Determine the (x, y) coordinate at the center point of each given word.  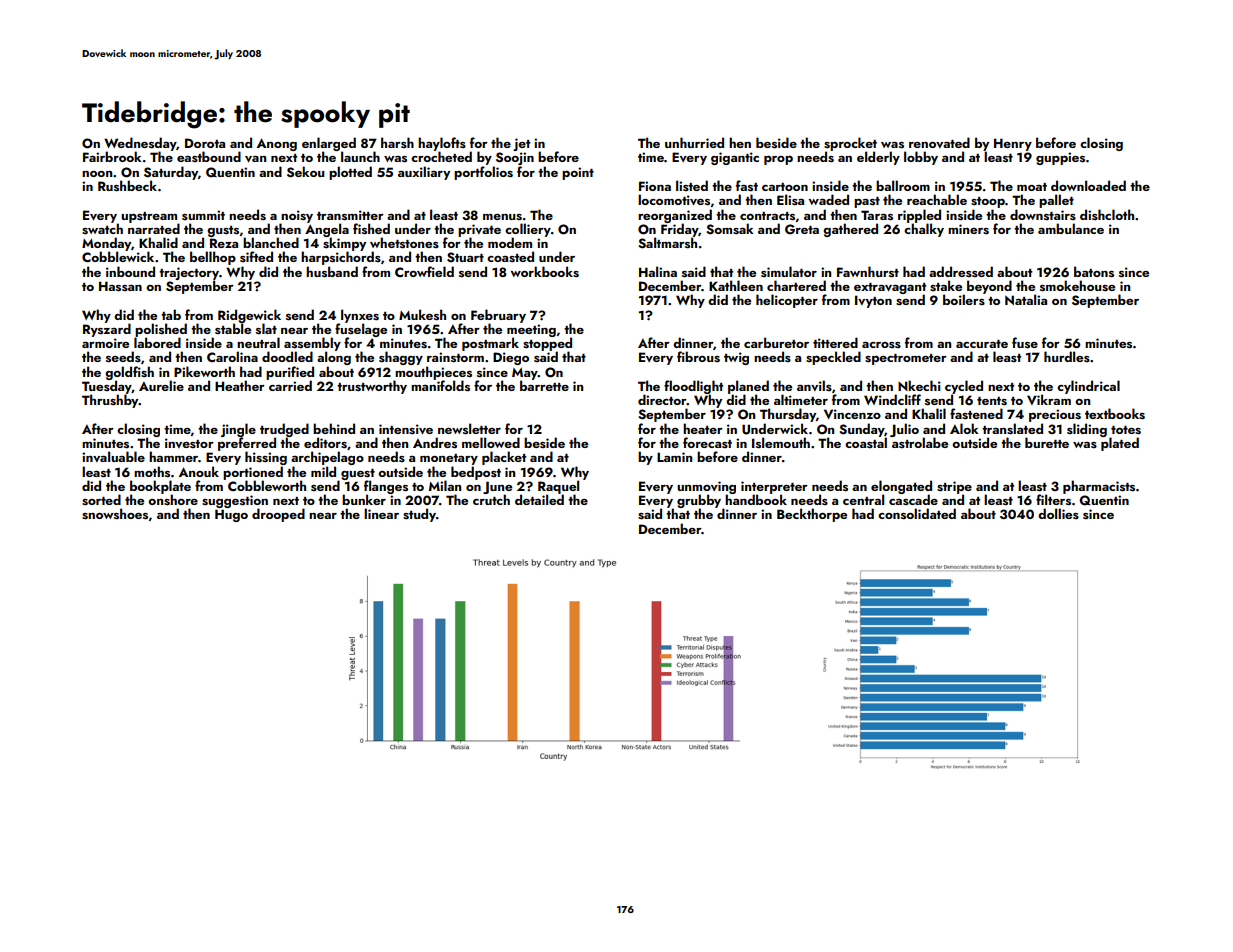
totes (1126, 430)
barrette (544, 385)
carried (290, 385)
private (479, 230)
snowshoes (115, 514)
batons (1094, 272)
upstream (149, 217)
